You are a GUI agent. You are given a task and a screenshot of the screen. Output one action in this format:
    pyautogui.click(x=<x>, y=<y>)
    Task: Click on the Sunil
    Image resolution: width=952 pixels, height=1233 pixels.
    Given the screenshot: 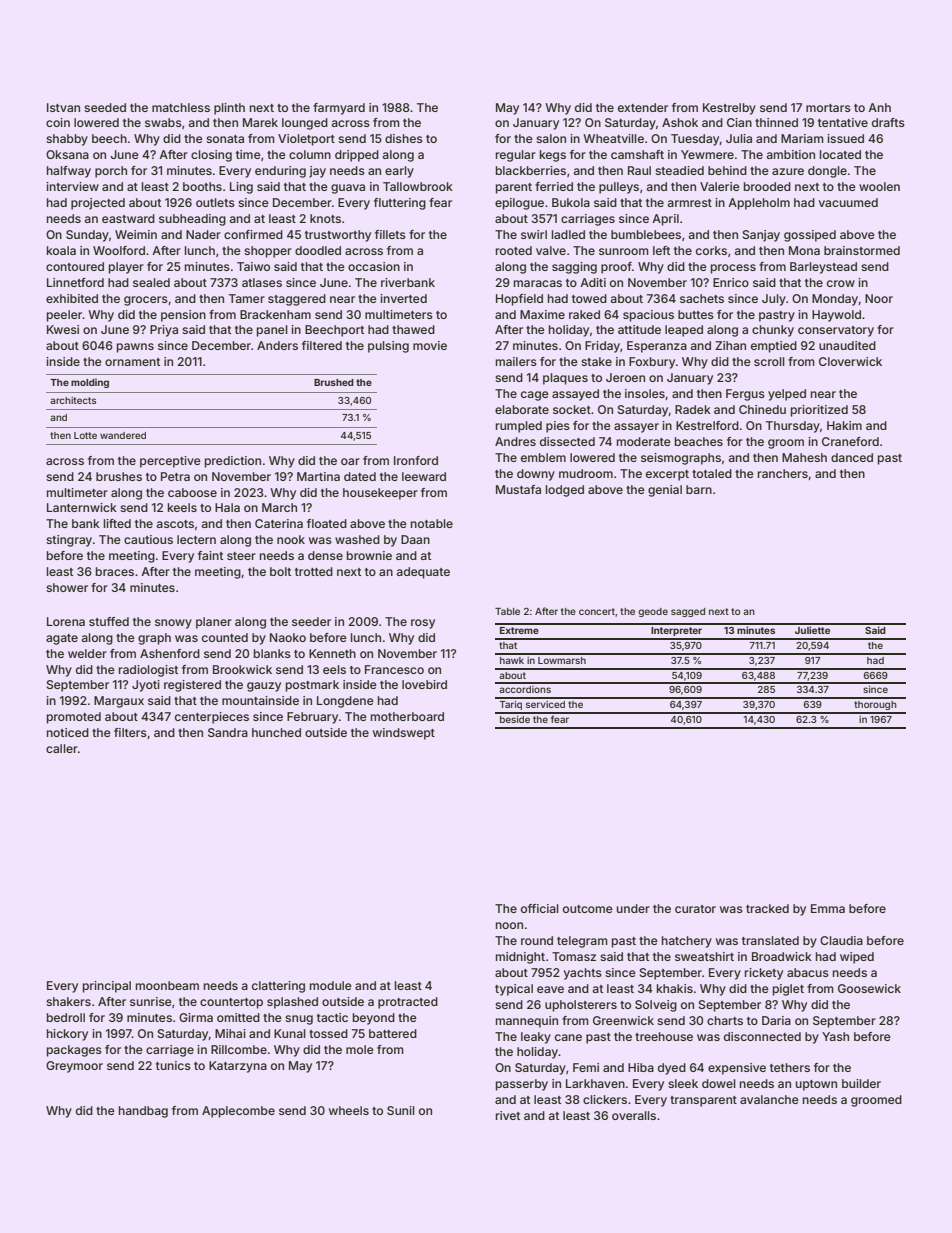 What is the action you would take?
    pyautogui.click(x=401, y=1110)
